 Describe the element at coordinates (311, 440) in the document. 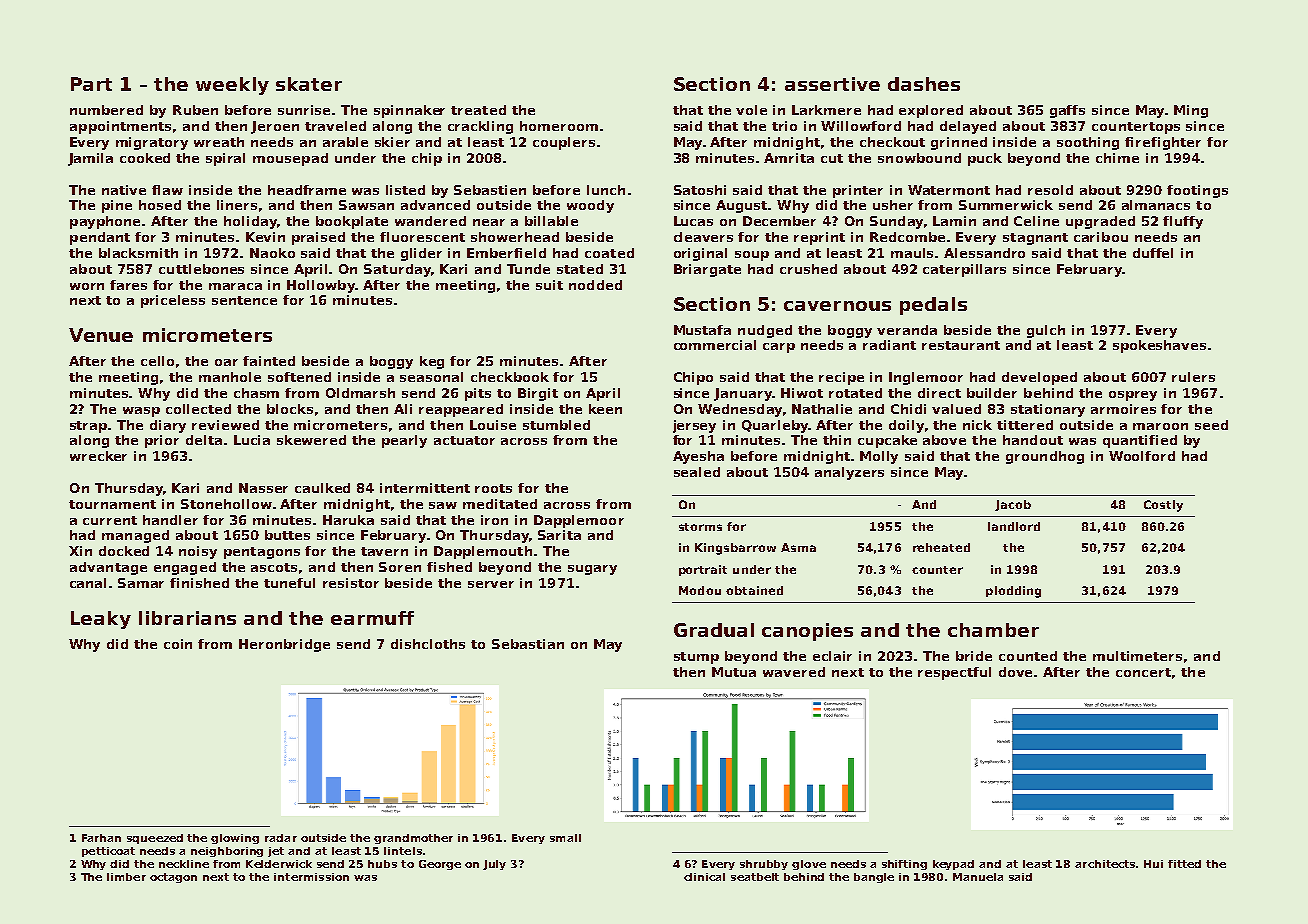

I see `skewered` at that location.
